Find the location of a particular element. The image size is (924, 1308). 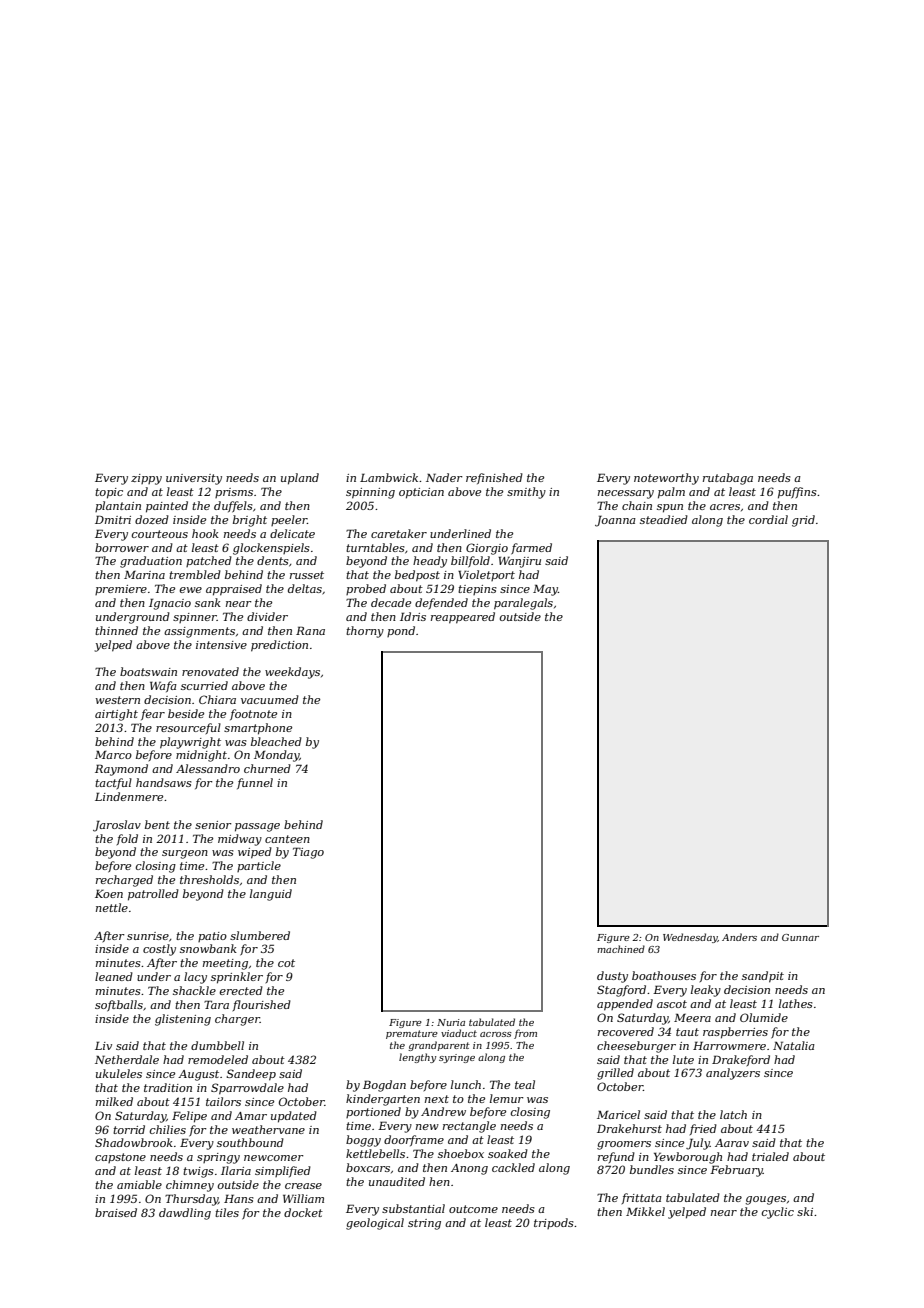

decade is located at coordinates (391, 602).
